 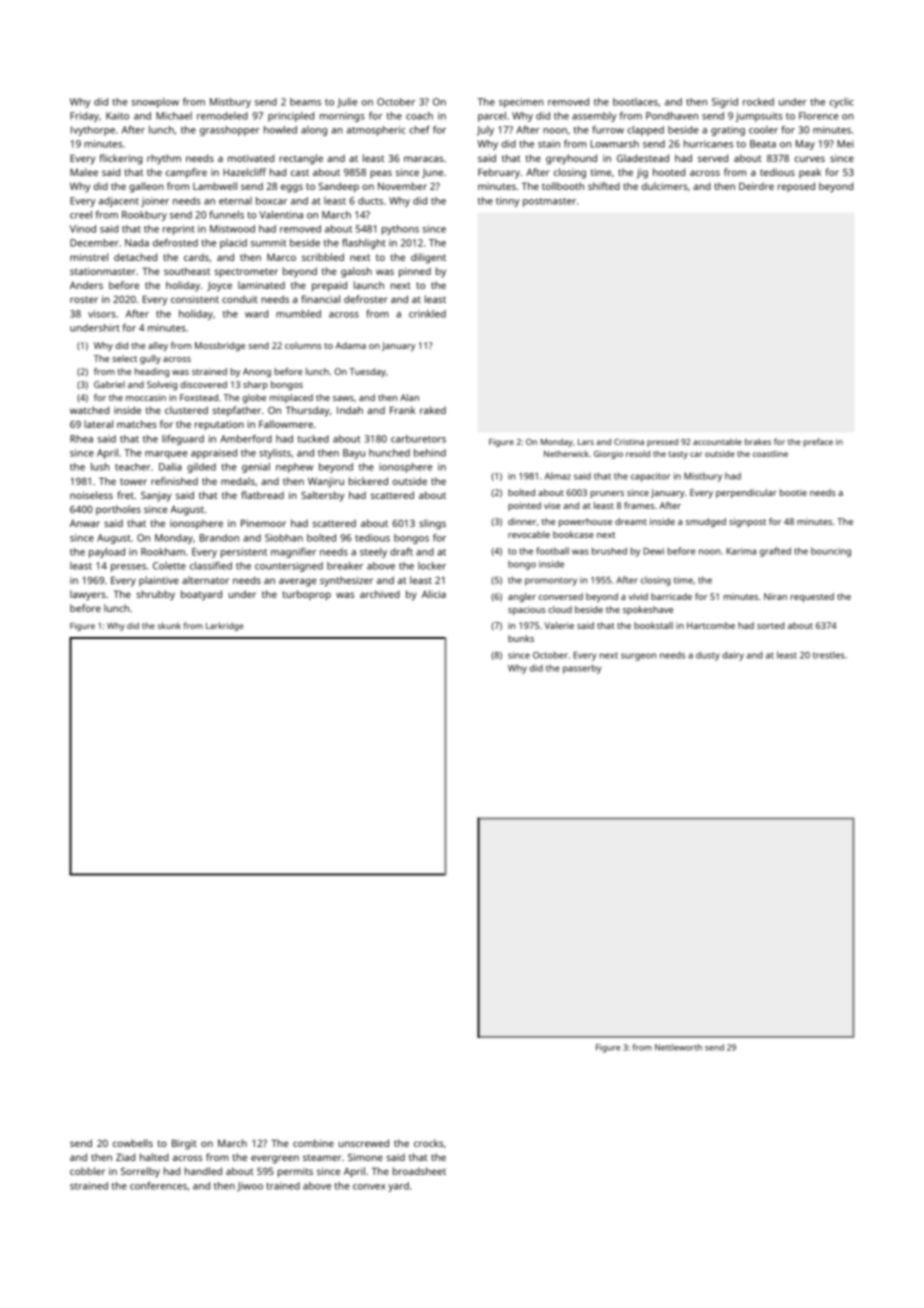 I want to click on launch, so click(x=369, y=285).
